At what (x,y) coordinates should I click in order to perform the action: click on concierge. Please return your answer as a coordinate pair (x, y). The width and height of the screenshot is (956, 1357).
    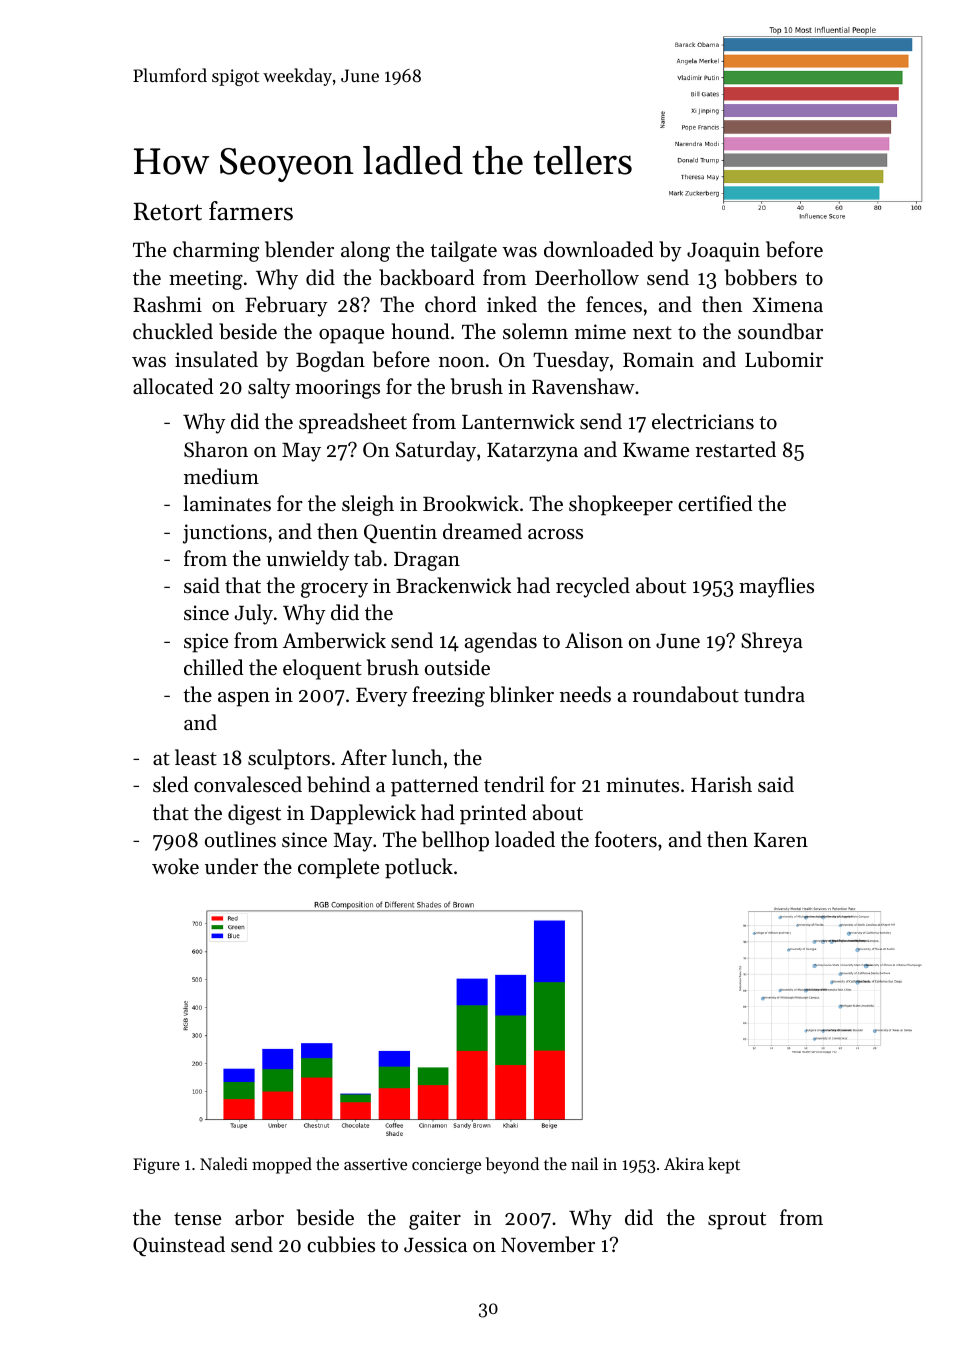
    Looking at the image, I should click on (446, 1166).
